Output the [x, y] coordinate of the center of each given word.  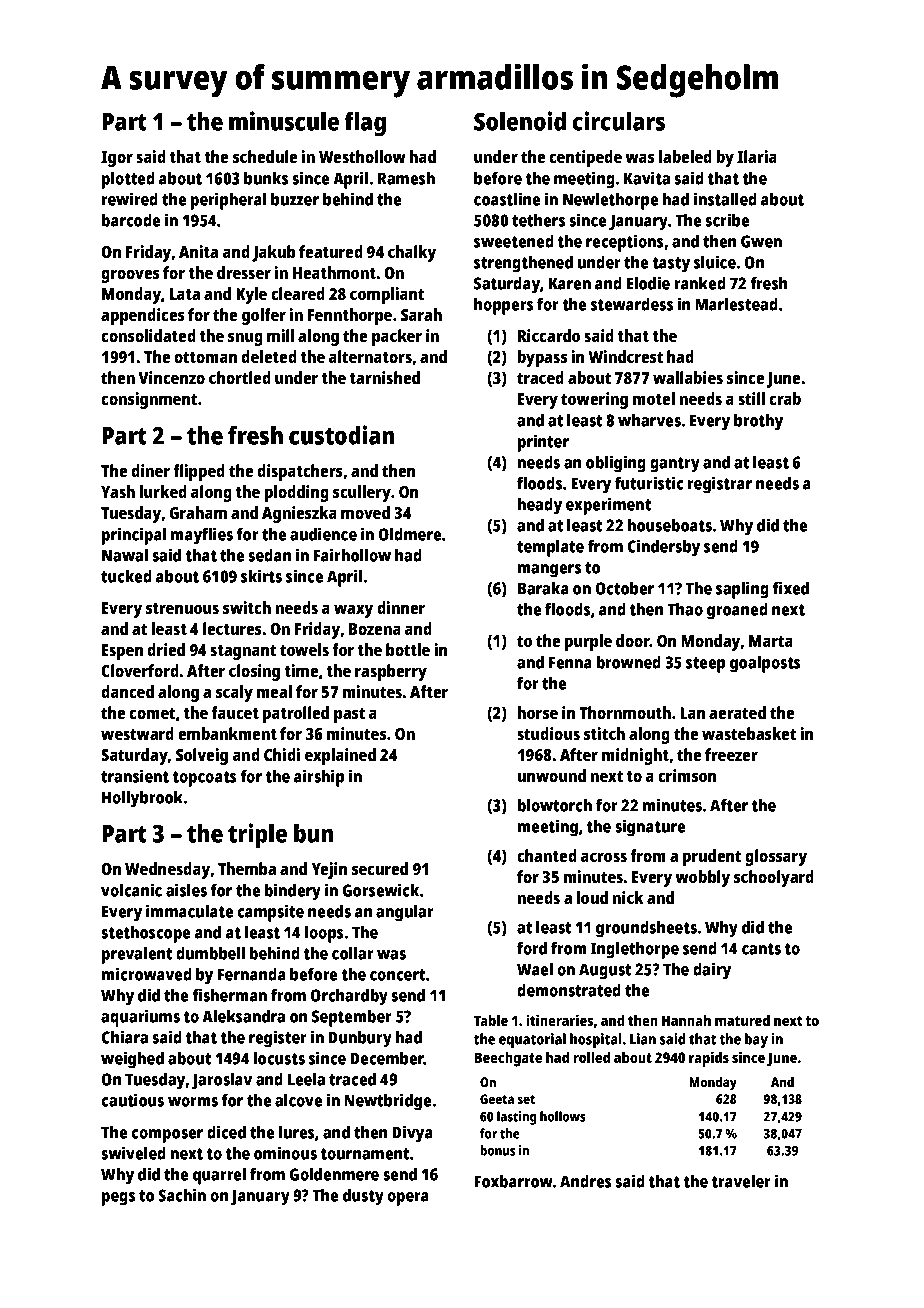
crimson [687, 775]
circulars [619, 121]
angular [405, 913]
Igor [117, 159]
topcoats [204, 779]
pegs [118, 1199]
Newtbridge [387, 1102]
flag [365, 124]
